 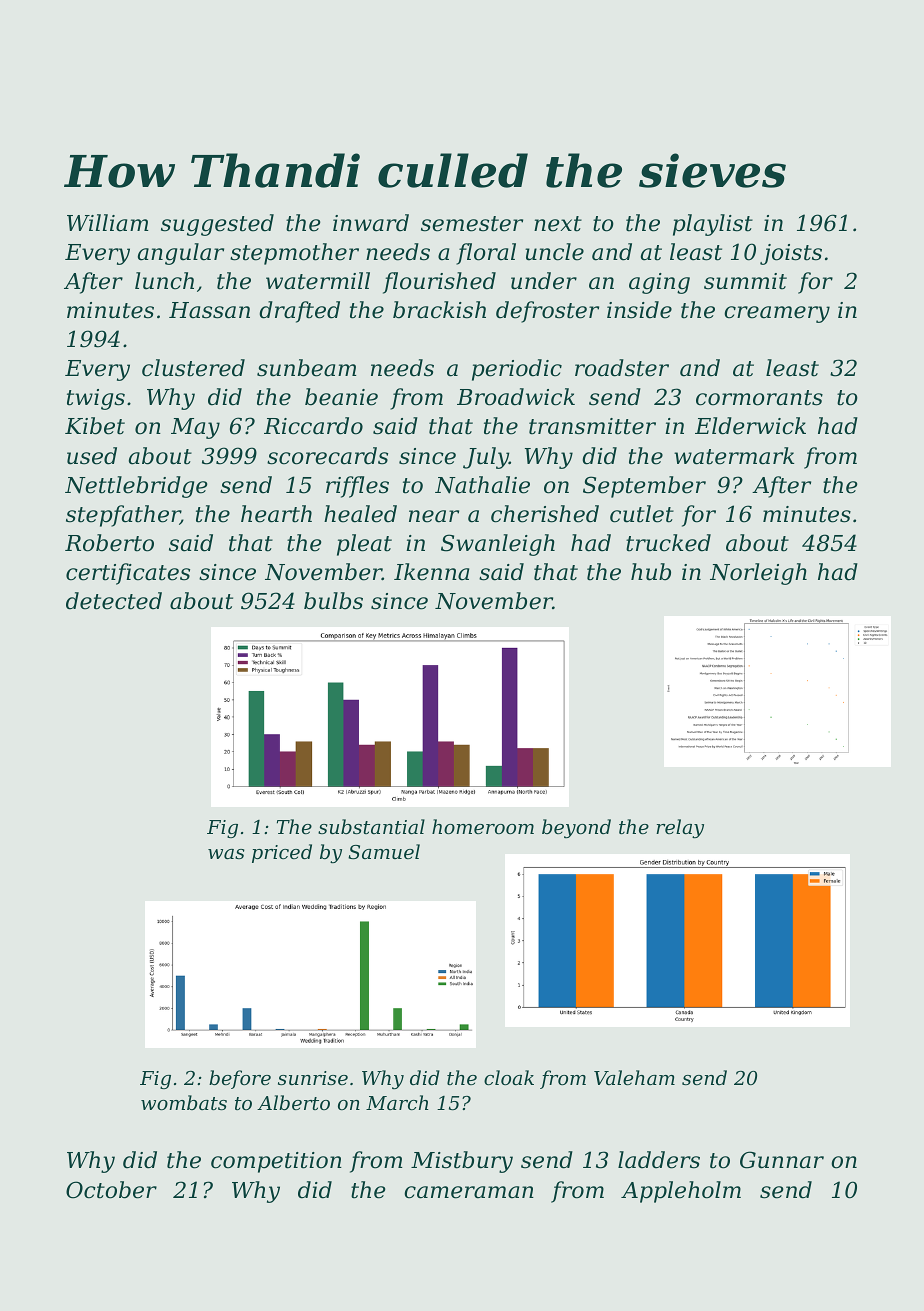 What do you see at coordinates (333, 601) in the page?
I see `bulbs` at bounding box center [333, 601].
